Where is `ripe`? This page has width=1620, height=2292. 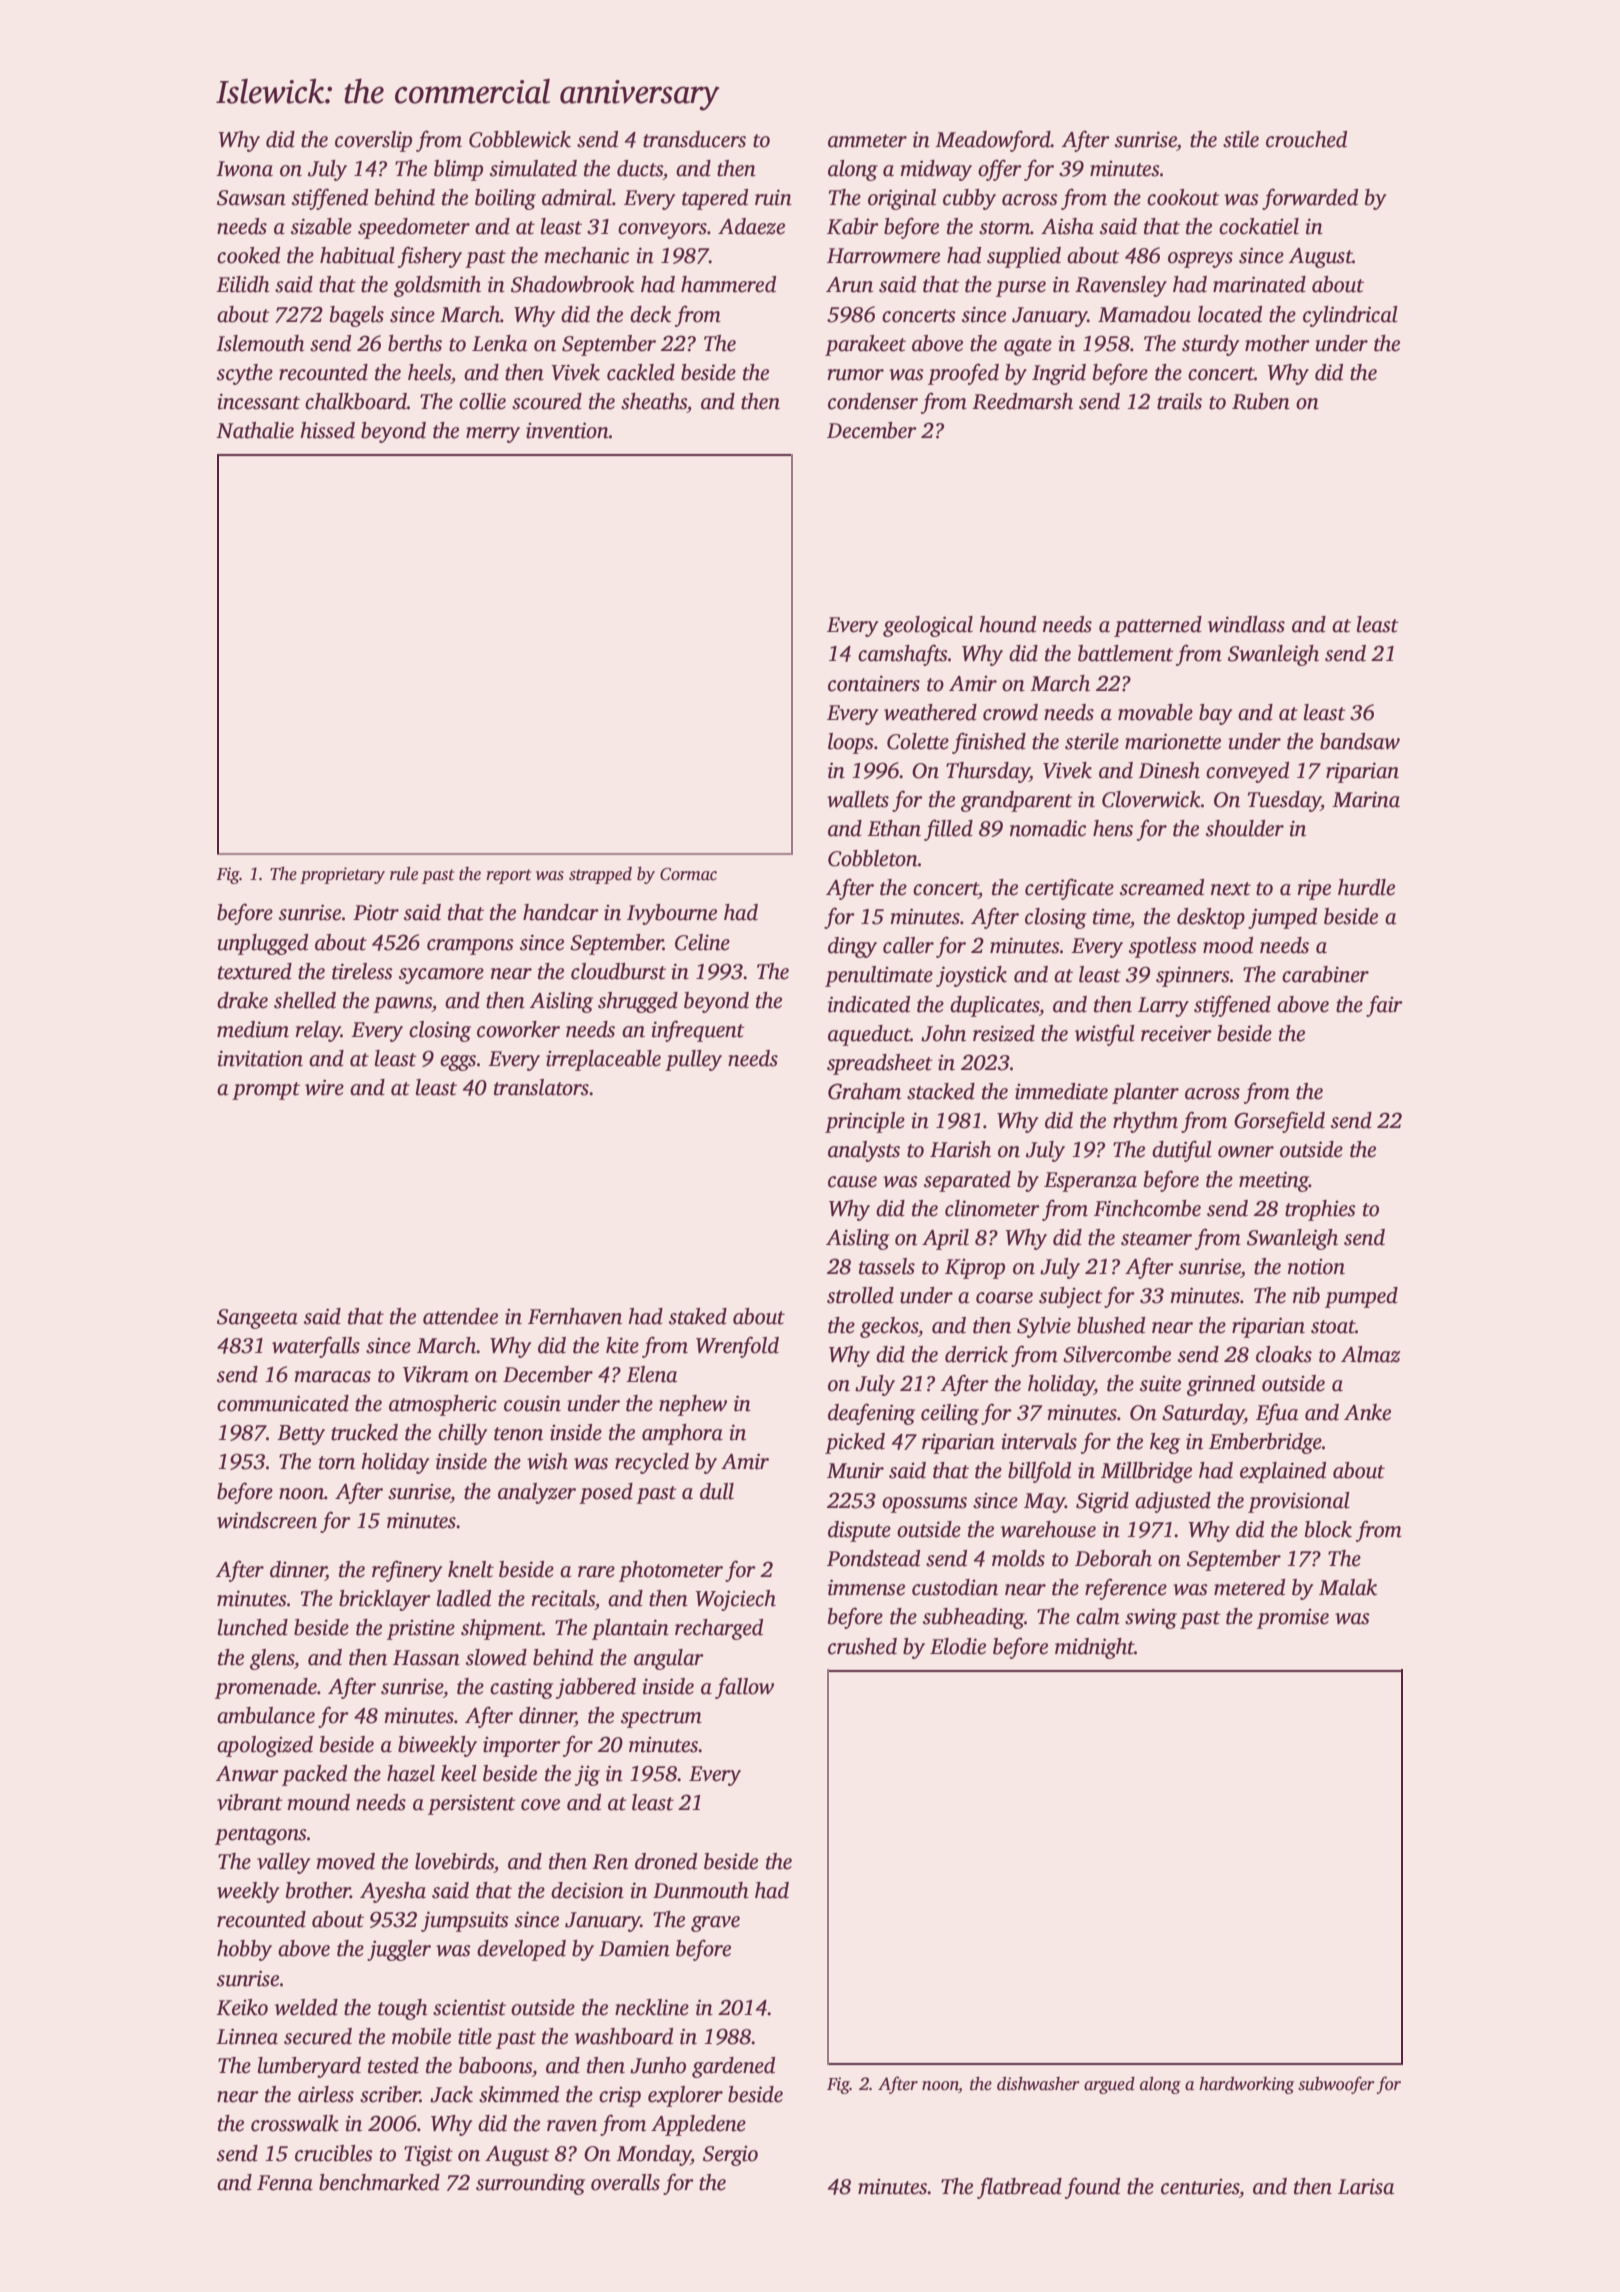 ripe is located at coordinates (1314, 889).
